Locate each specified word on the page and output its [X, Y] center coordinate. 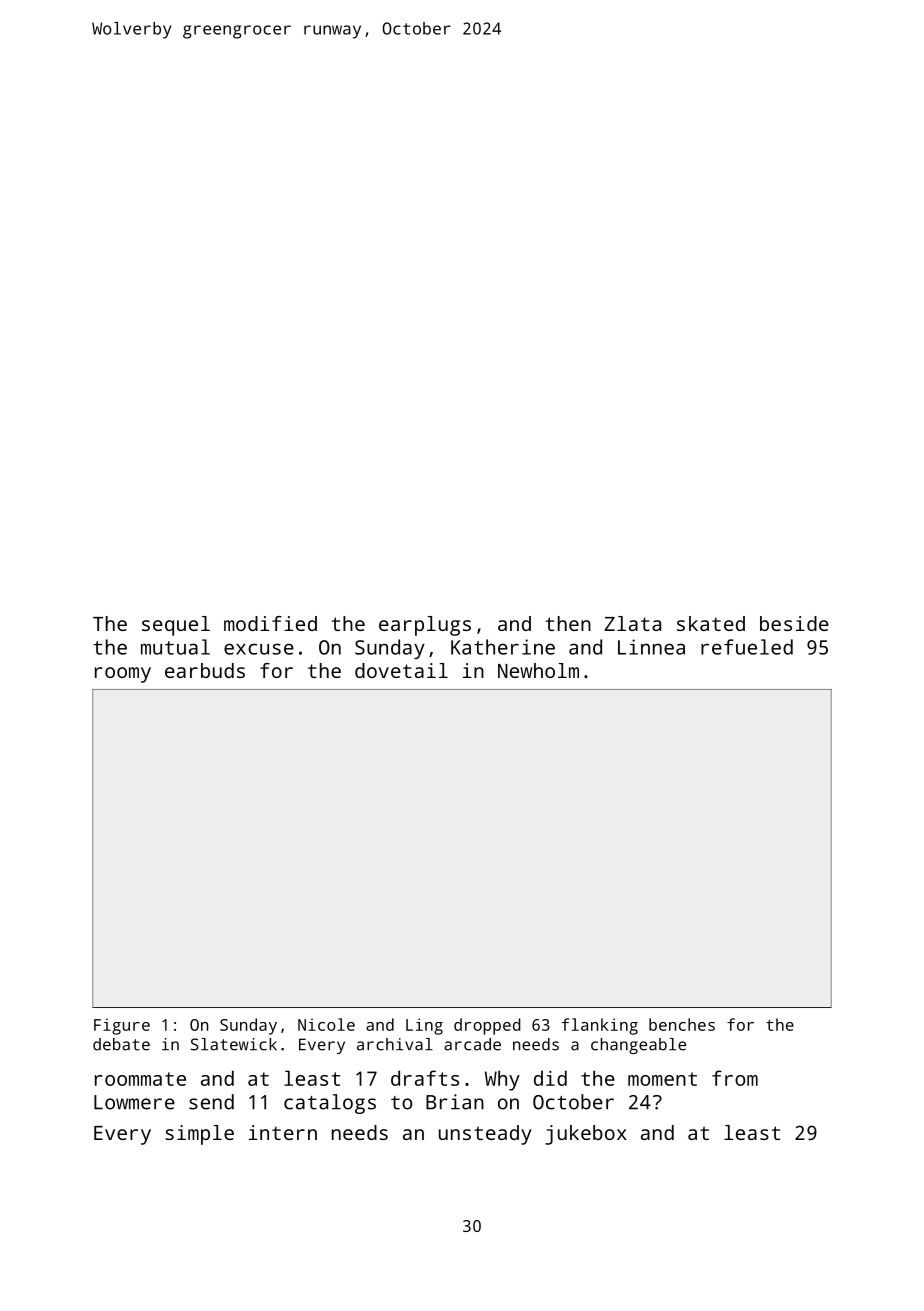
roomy [123, 675]
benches [682, 1024]
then [568, 623]
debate [121, 1044]
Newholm [538, 670]
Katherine [503, 647]
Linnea [651, 647]
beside [794, 623]
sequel [176, 626]
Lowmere [134, 1102]
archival [395, 1044]
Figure [122, 1026]
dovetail [401, 670]
